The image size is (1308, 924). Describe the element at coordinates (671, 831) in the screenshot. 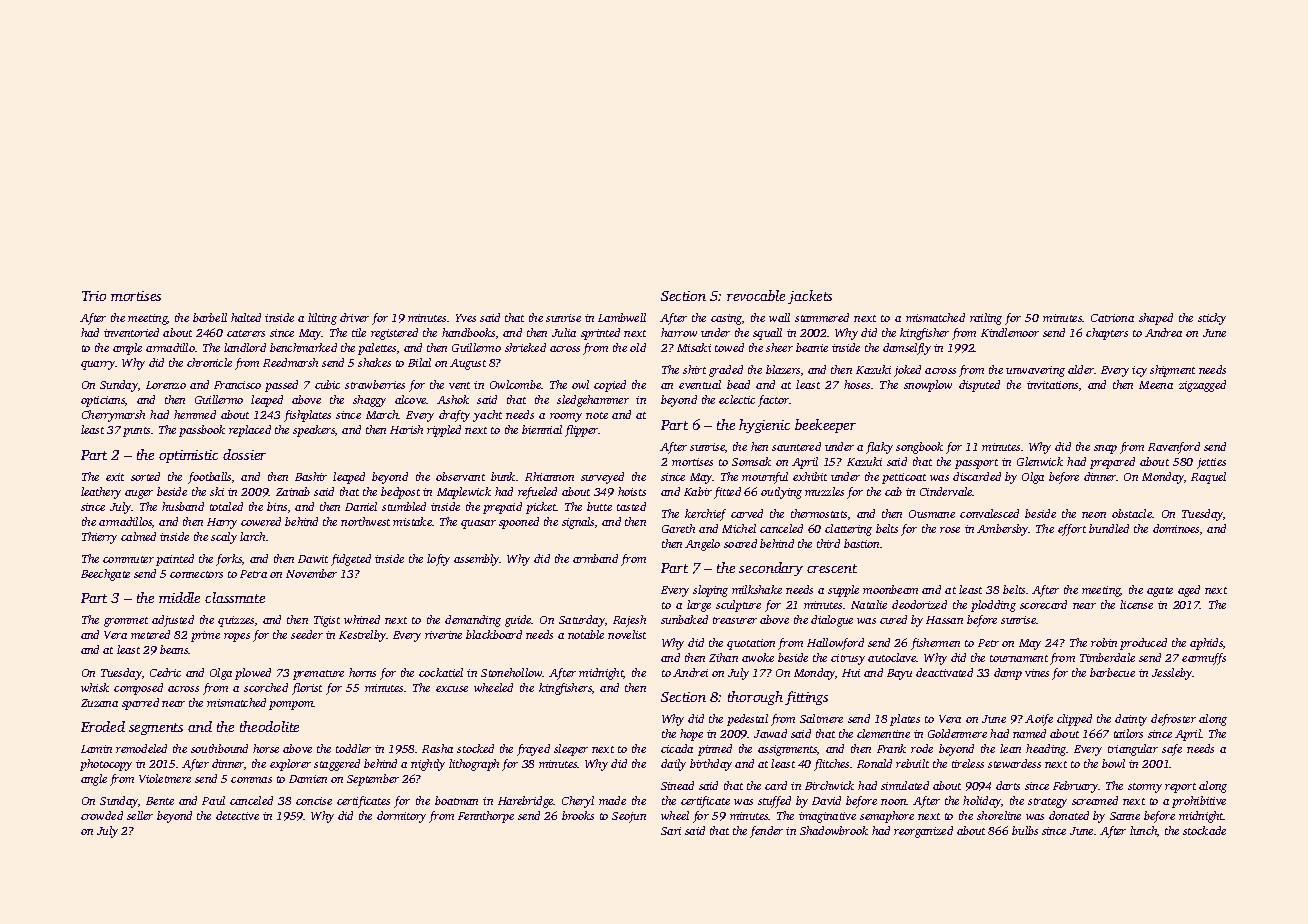

I see `Sari` at that location.
